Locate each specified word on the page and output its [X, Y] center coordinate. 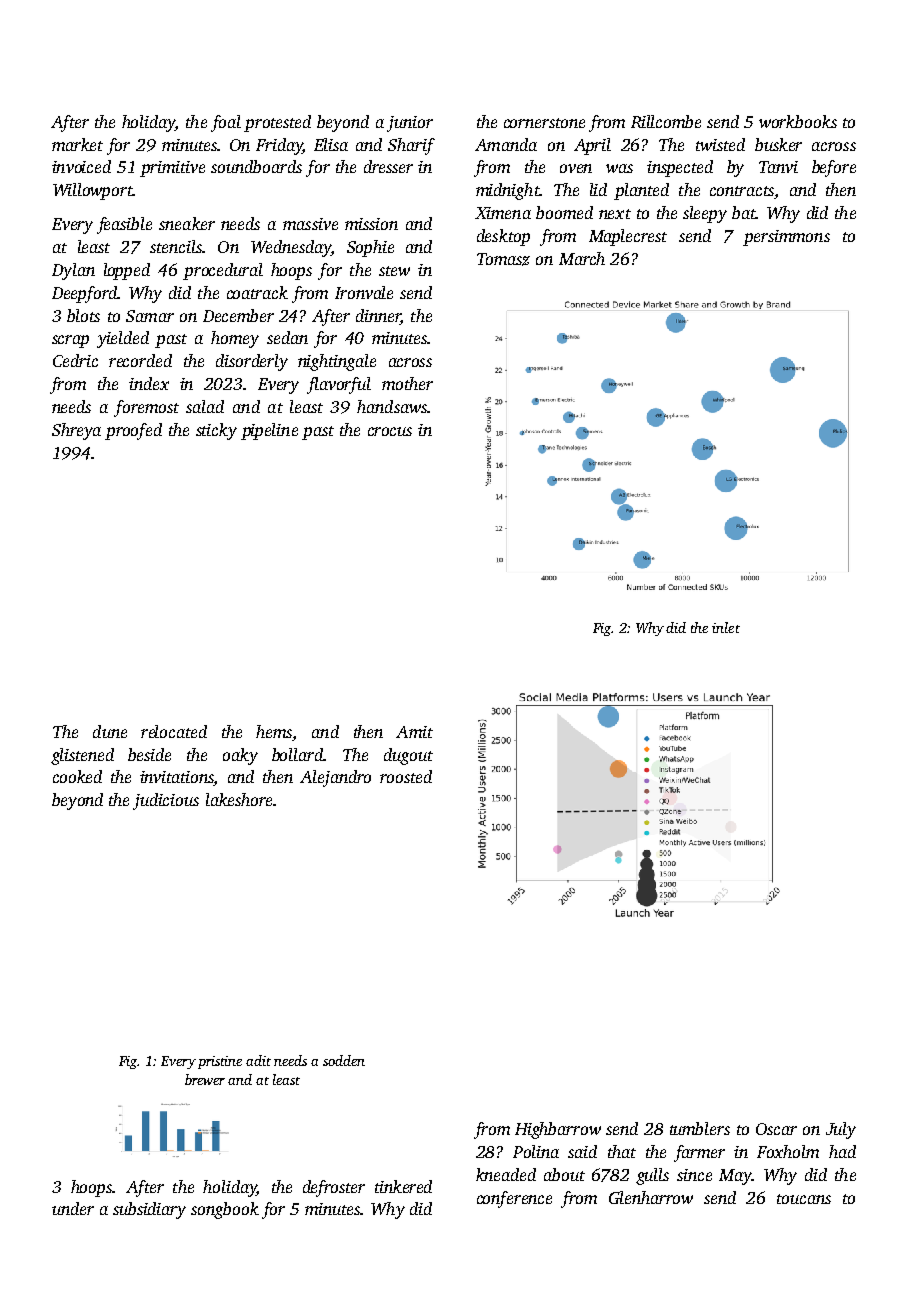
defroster [334, 1188]
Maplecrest [628, 237]
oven [576, 168]
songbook [225, 1210]
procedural [223, 271]
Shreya [76, 431]
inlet [726, 627]
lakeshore [239, 799]
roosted [406, 776]
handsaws [392, 406]
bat [744, 212]
